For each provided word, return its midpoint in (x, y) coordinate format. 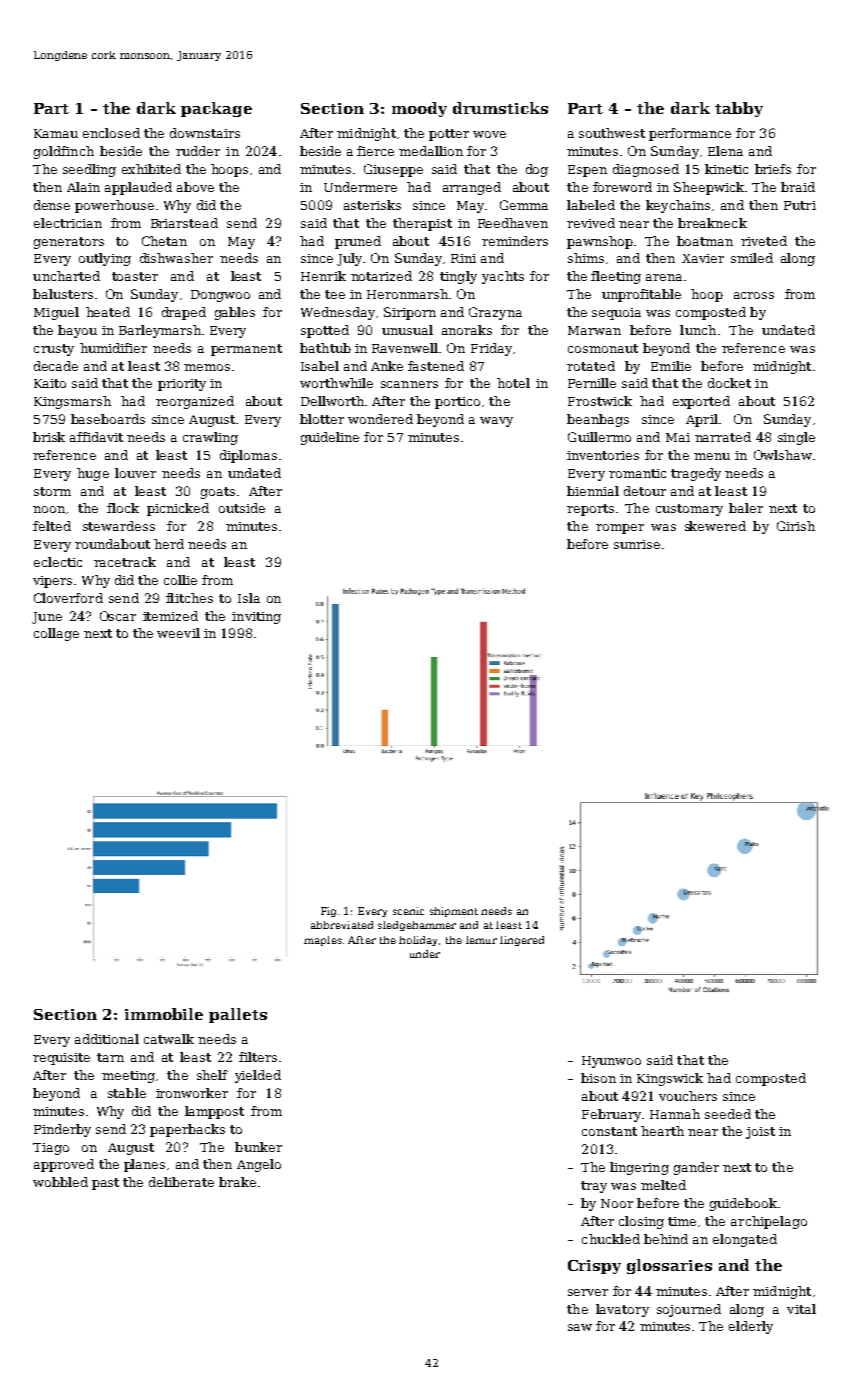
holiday (418, 941)
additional (107, 1039)
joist (760, 1133)
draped (184, 313)
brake (237, 1182)
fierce (375, 151)
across (754, 295)
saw (580, 1327)
